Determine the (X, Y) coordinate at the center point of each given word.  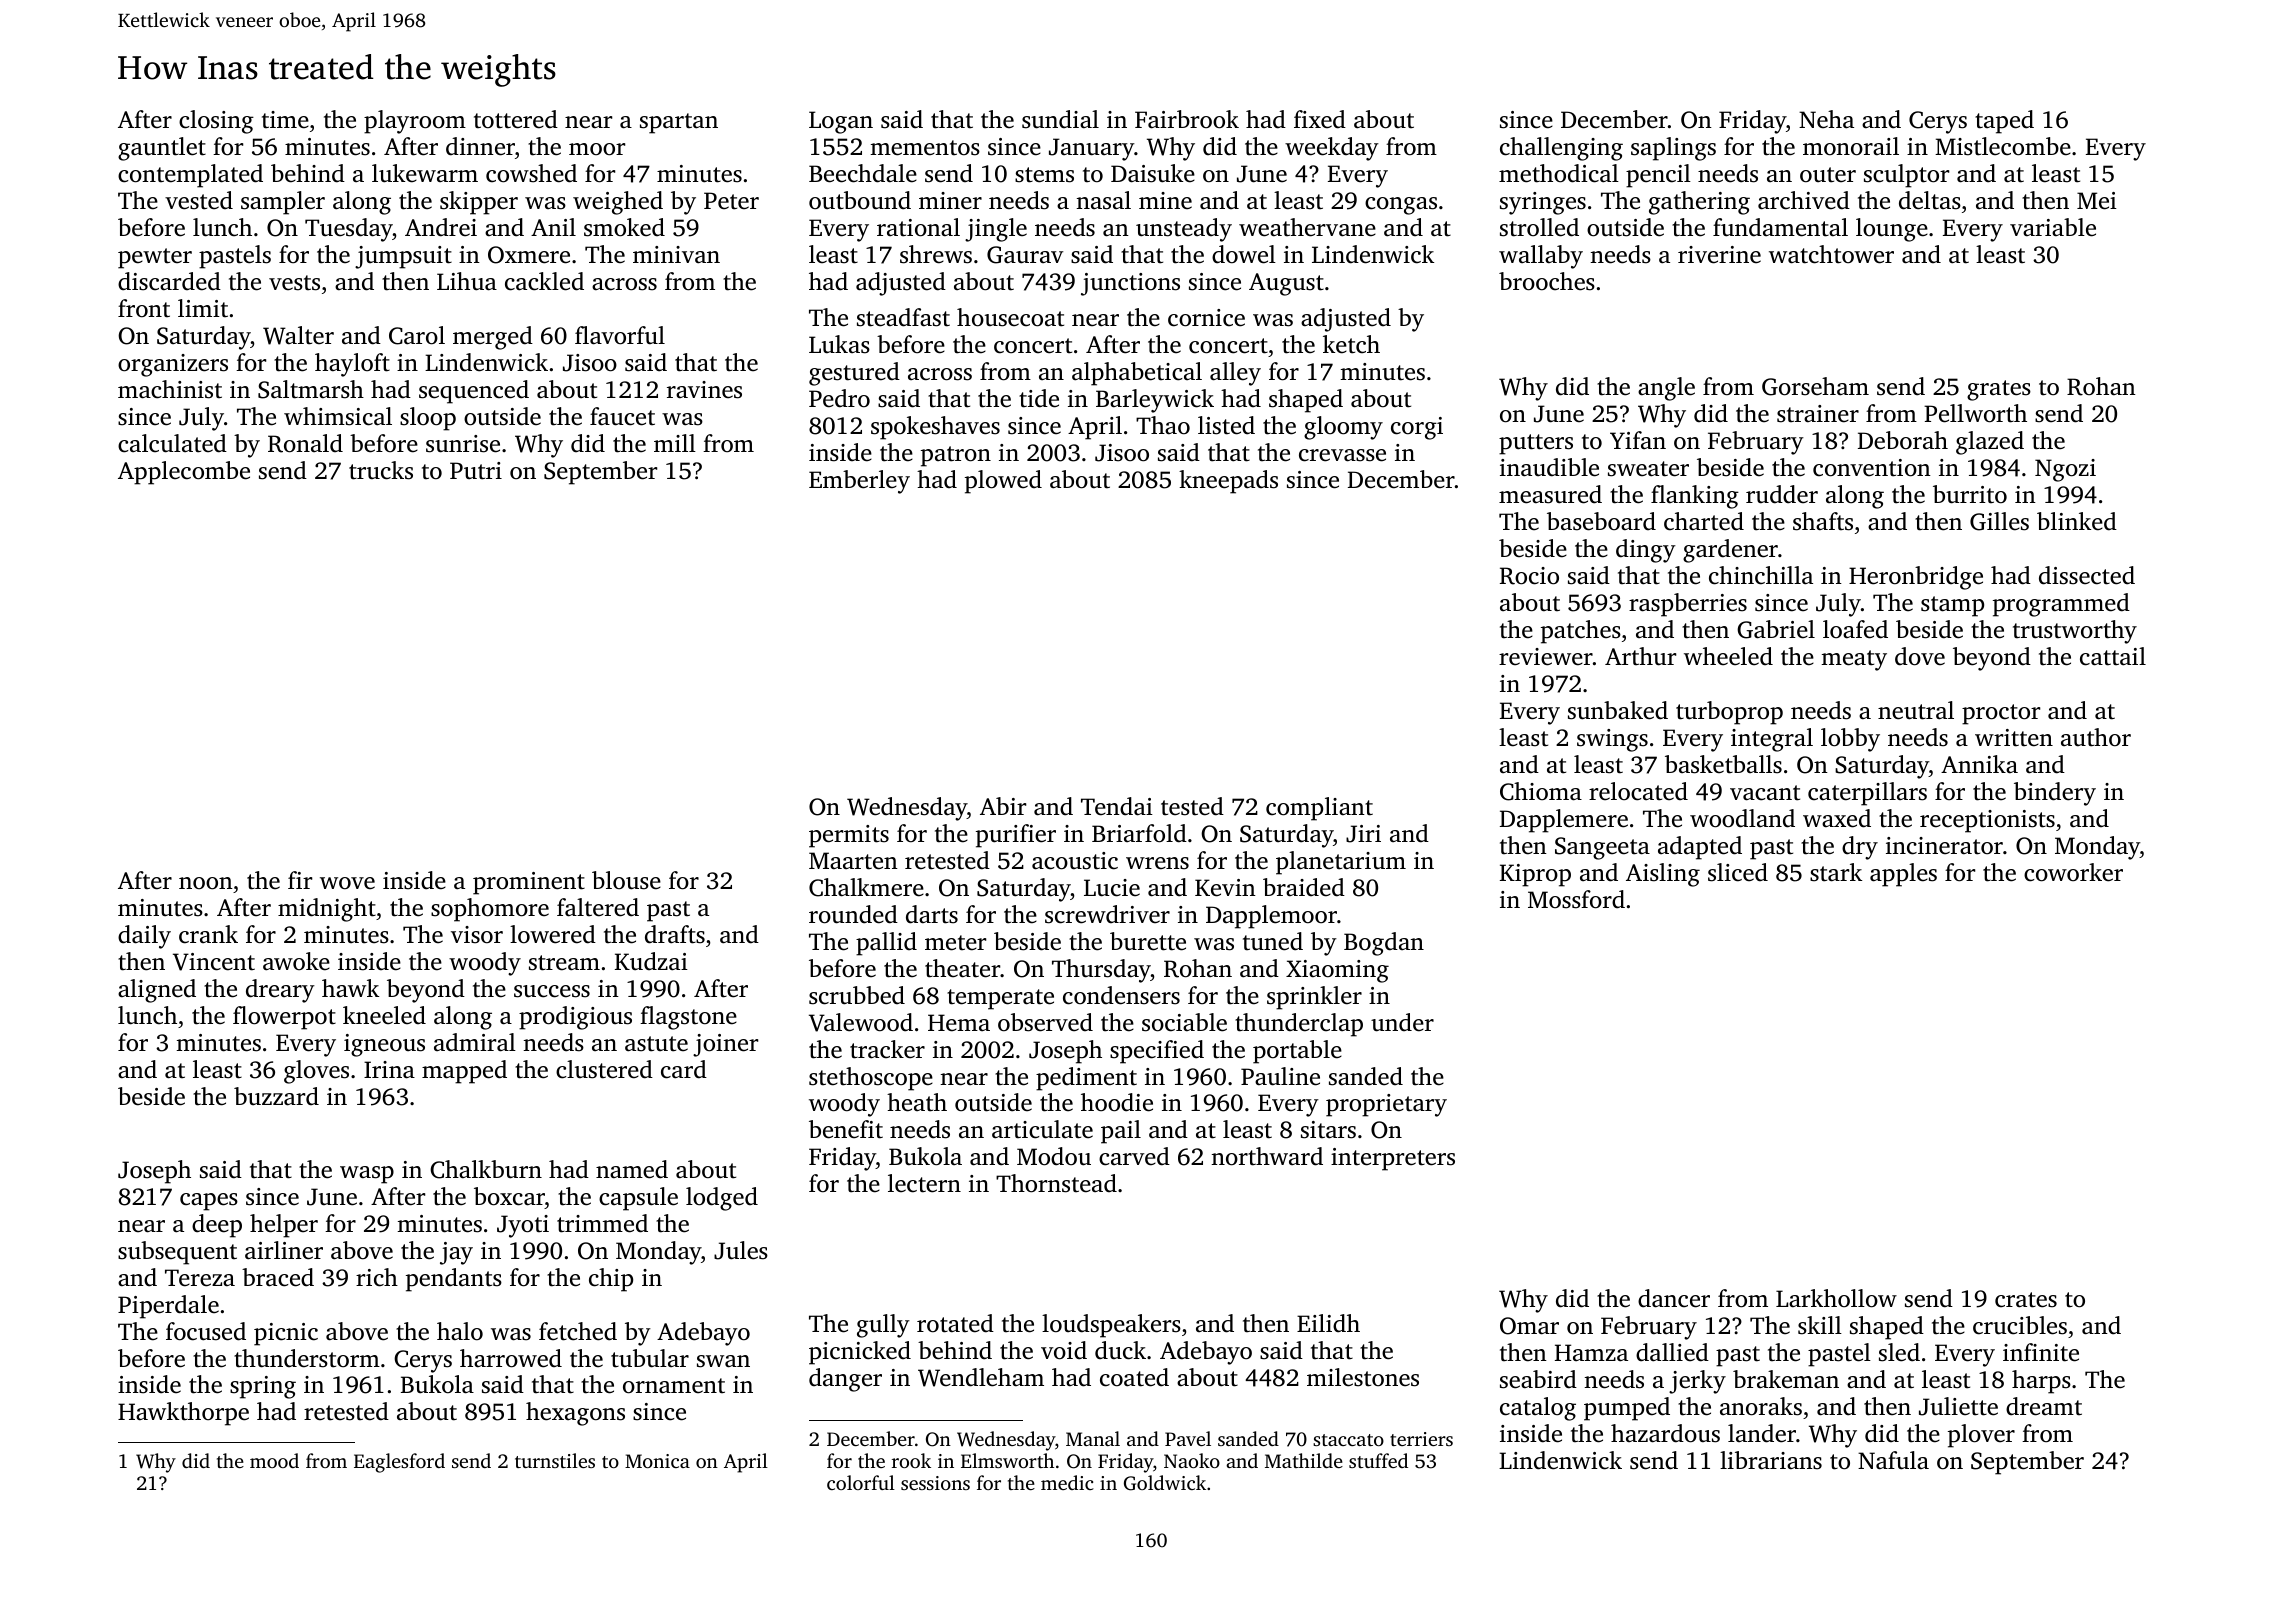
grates (1999, 390)
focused (206, 1331)
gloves (316, 1072)
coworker (2073, 872)
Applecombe (184, 473)
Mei (2097, 201)
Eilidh (1328, 1323)
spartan (679, 123)
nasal (1103, 200)
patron (956, 456)
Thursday (1101, 971)
